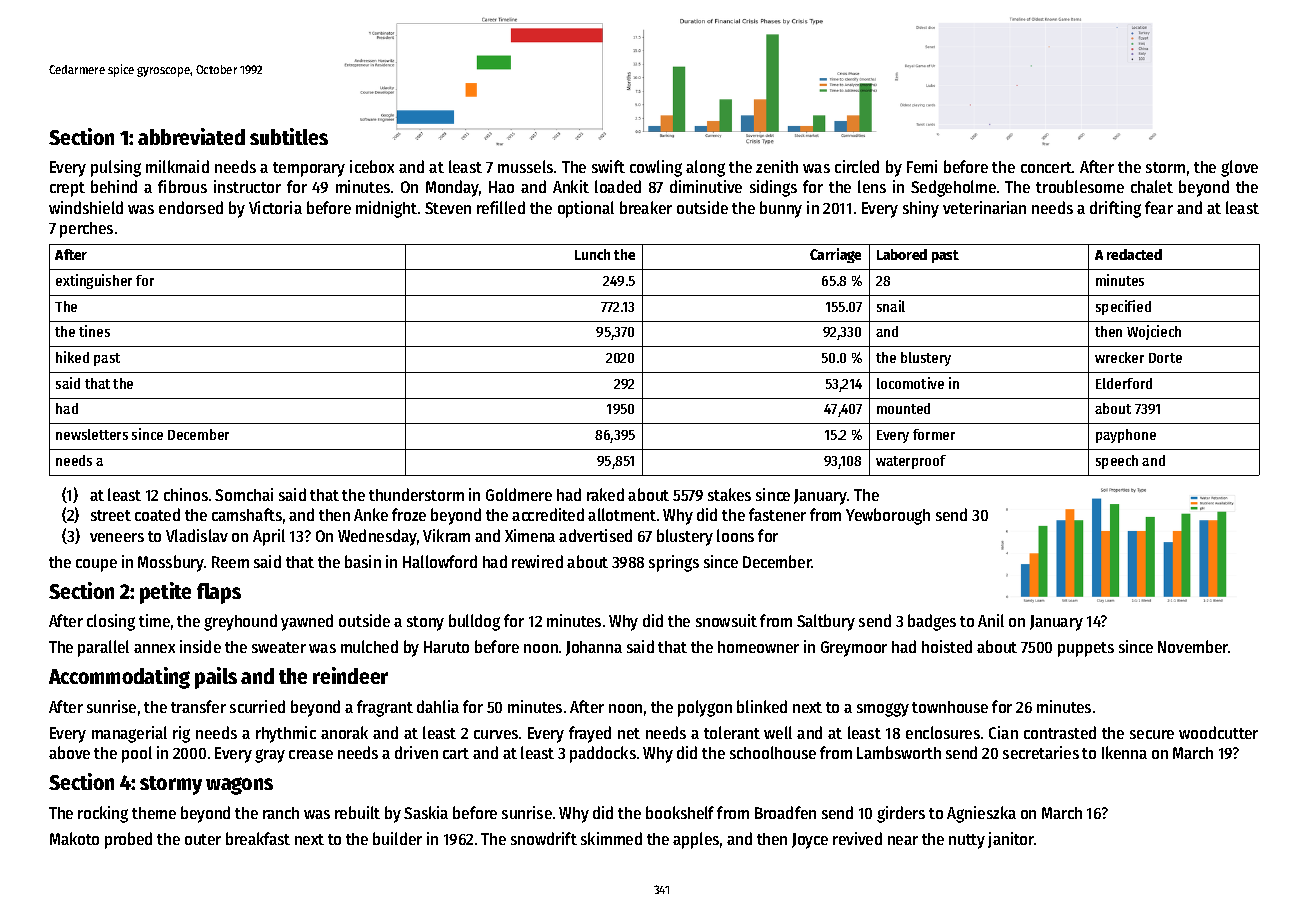 The image size is (1308, 924). Describe the element at coordinates (230, 562) in the image. I see `Reem` at that location.
